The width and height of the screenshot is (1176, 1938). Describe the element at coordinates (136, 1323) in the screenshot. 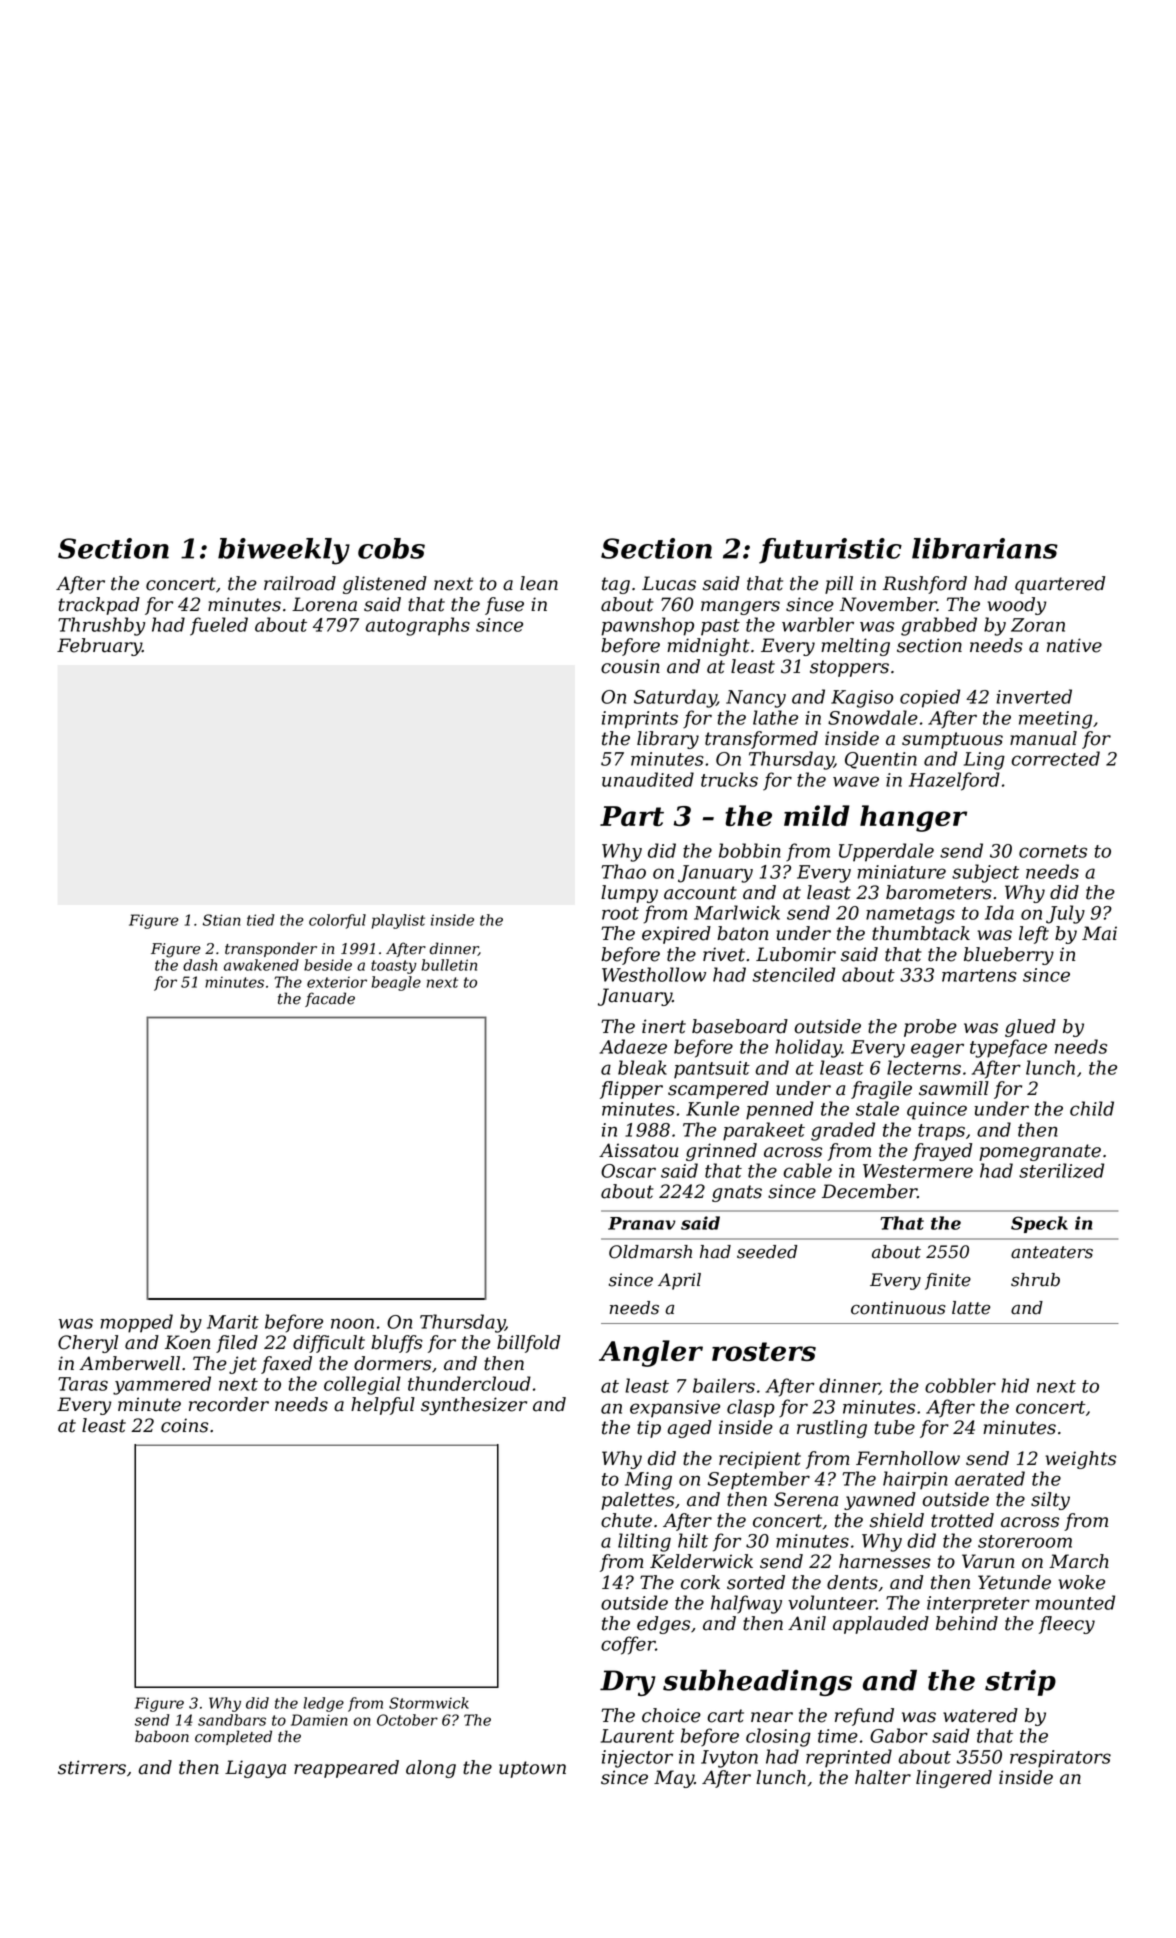

I see `mopped` at that location.
